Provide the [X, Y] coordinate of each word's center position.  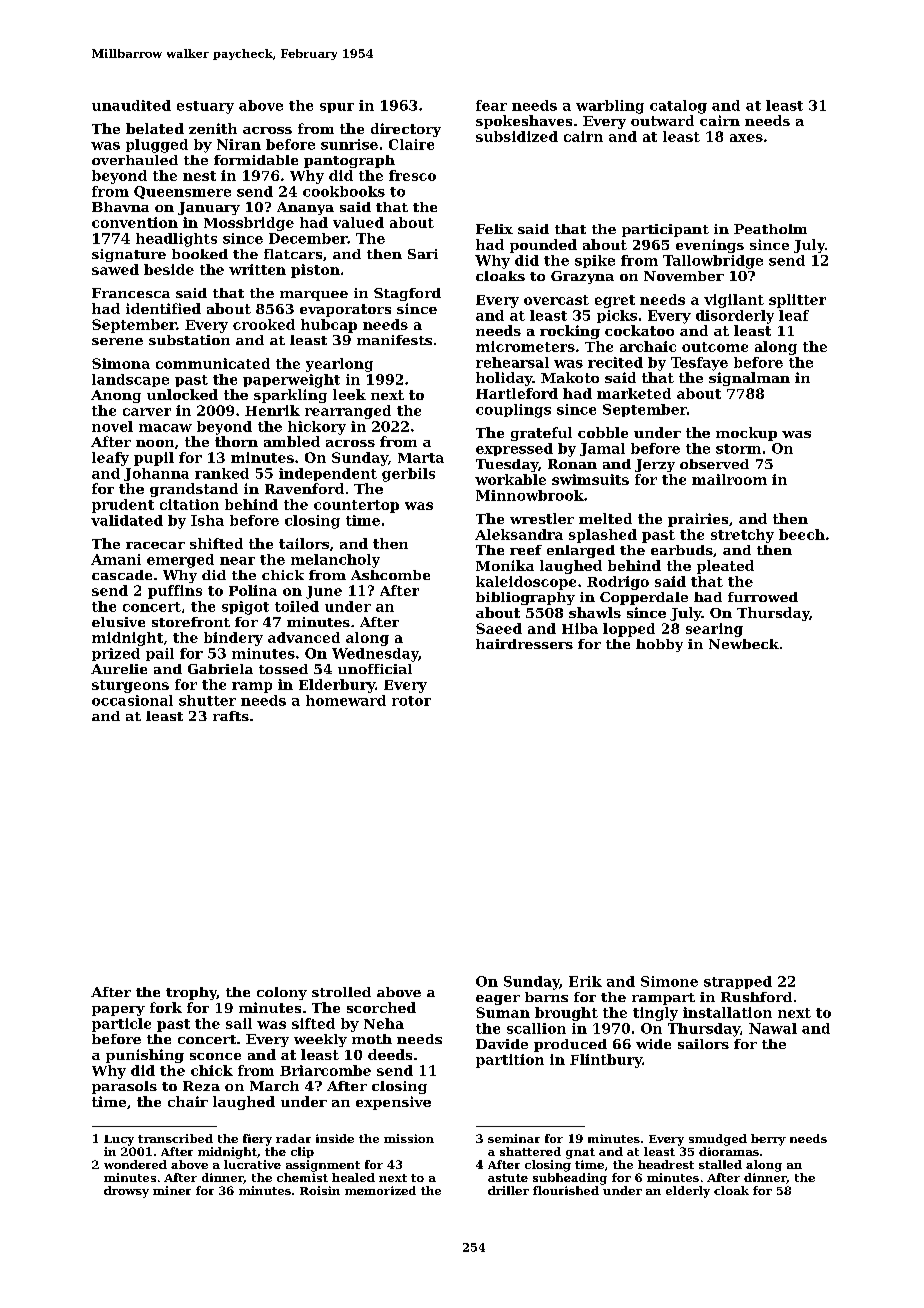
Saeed [499, 628]
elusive [118, 622]
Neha [384, 1023]
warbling [610, 107]
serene [117, 341]
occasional [132, 700]
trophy [191, 993]
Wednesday [375, 655]
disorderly [735, 317]
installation [727, 1012]
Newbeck [744, 644]
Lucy [119, 1140]
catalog [678, 107]
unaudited [131, 105]
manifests [394, 340]
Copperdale [644, 598]
